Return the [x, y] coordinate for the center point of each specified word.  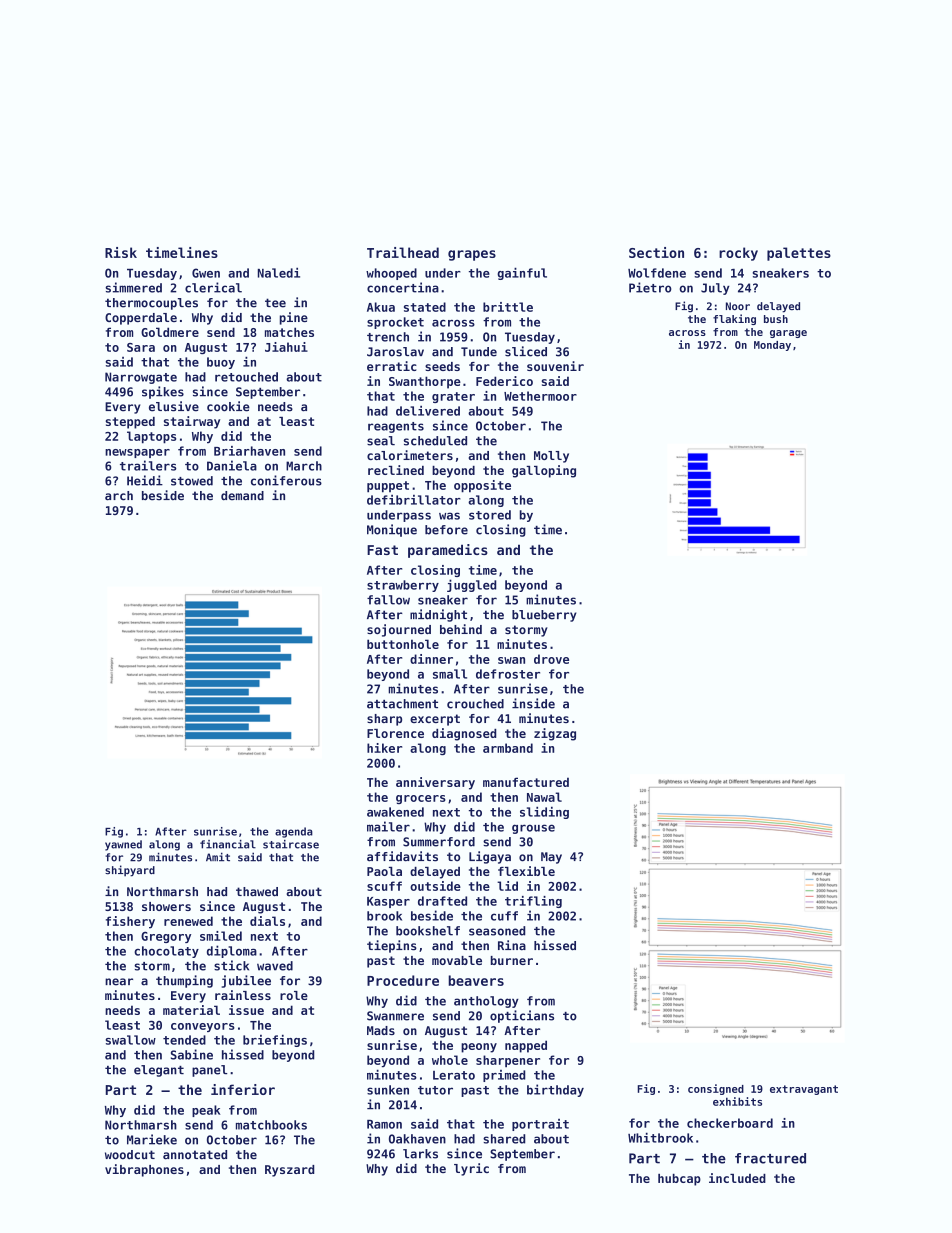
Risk [121, 252]
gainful [522, 274]
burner [512, 960]
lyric [471, 1169]
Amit [218, 857]
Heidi [145, 480]
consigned [716, 1089]
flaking [734, 319]
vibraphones [144, 1170]
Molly [551, 457]
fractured [770, 1158]
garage [788, 334]
